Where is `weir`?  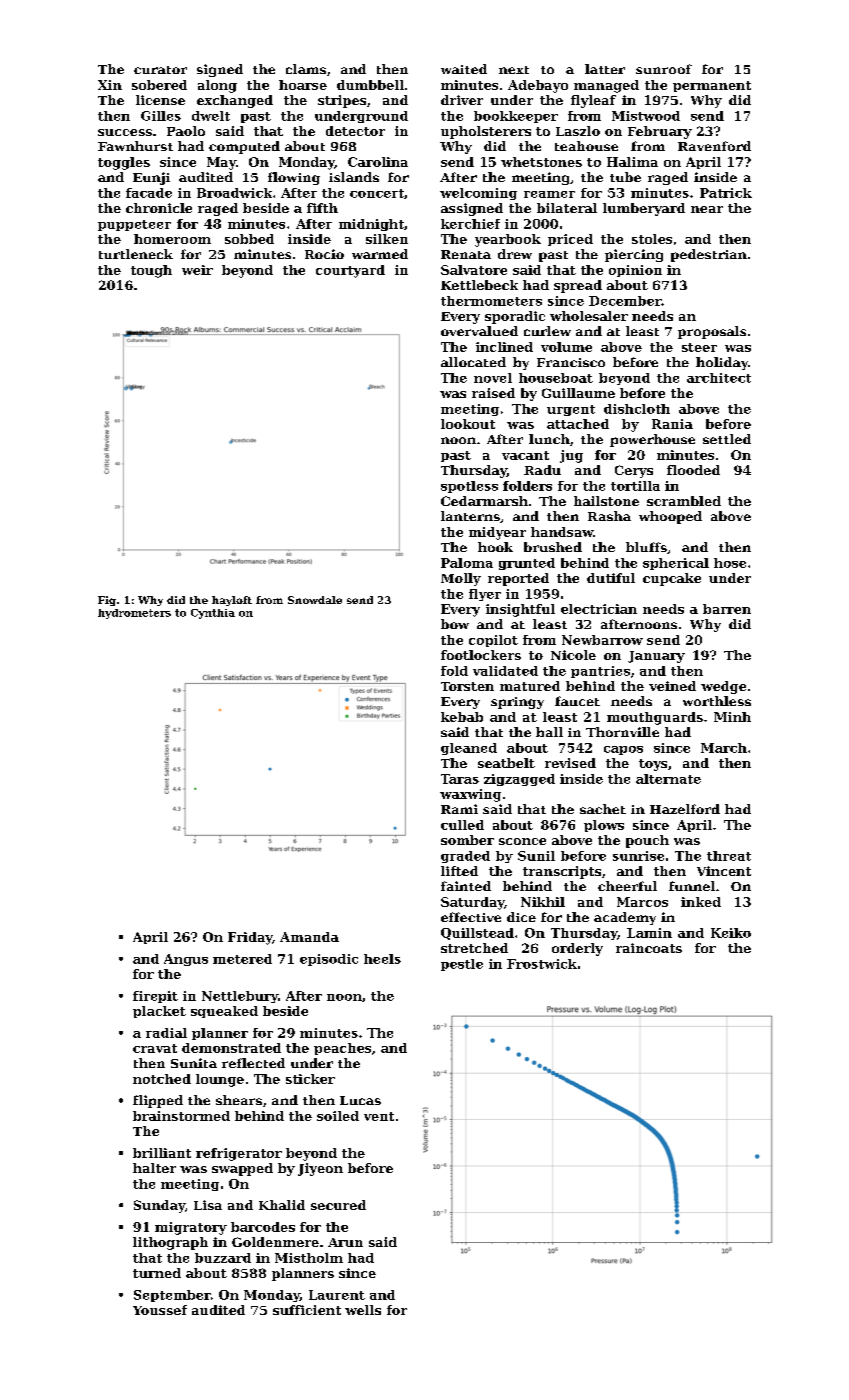
weir is located at coordinates (197, 270).
